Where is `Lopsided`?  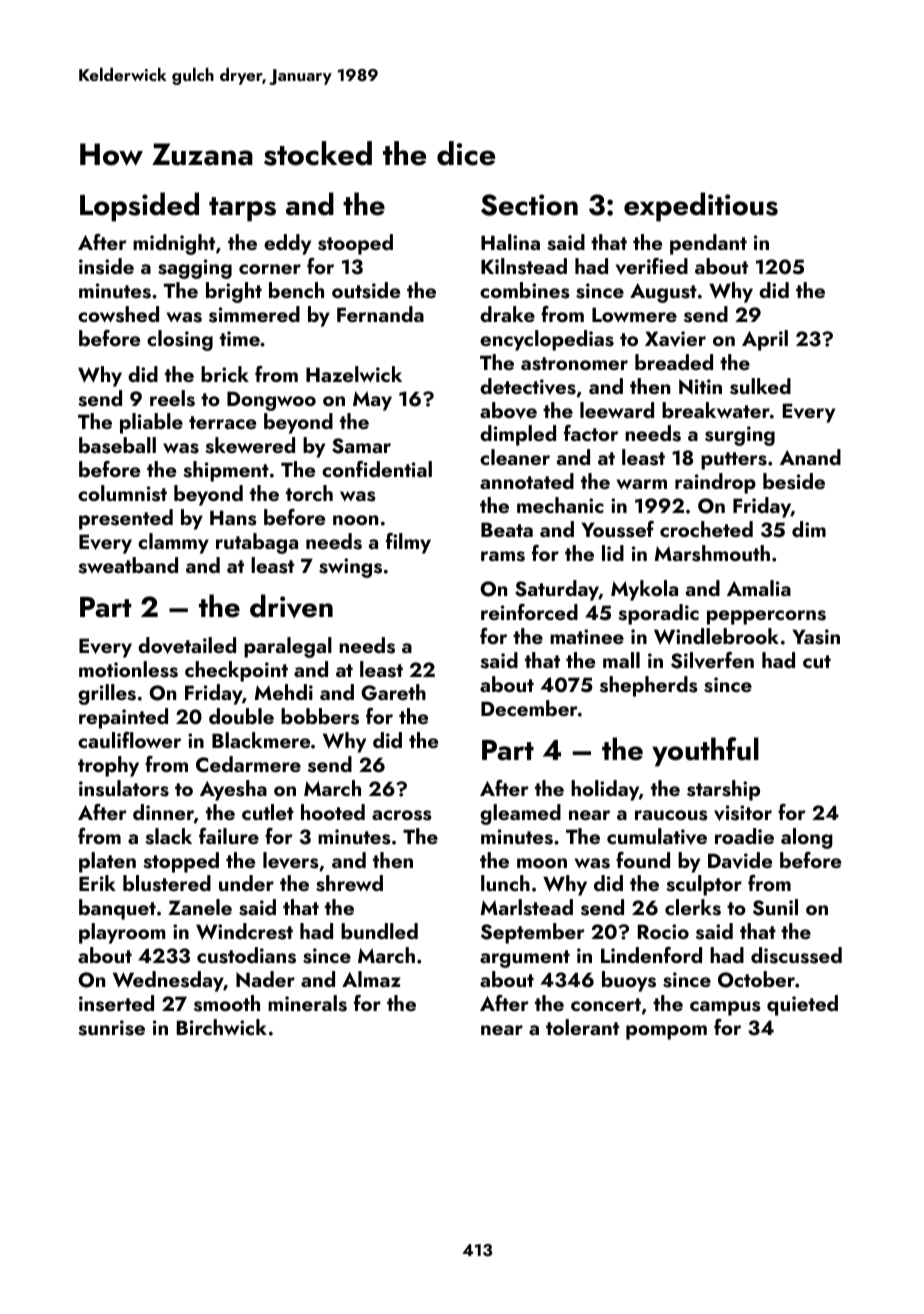 Lopsided is located at coordinates (139, 207).
